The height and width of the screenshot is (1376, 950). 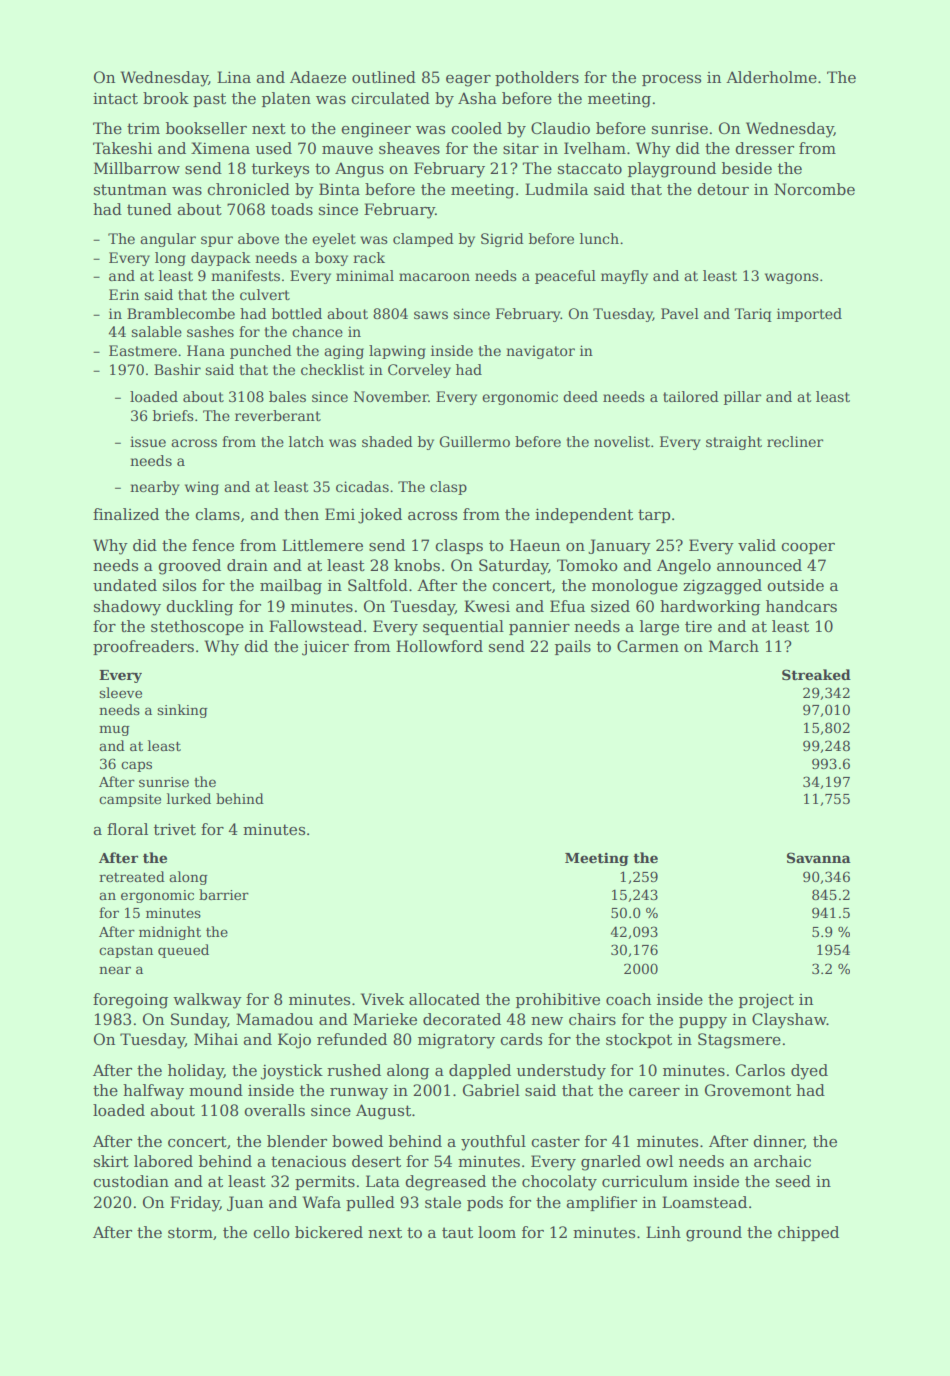 I want to click on understudy, so click(x=561, y=1072).
